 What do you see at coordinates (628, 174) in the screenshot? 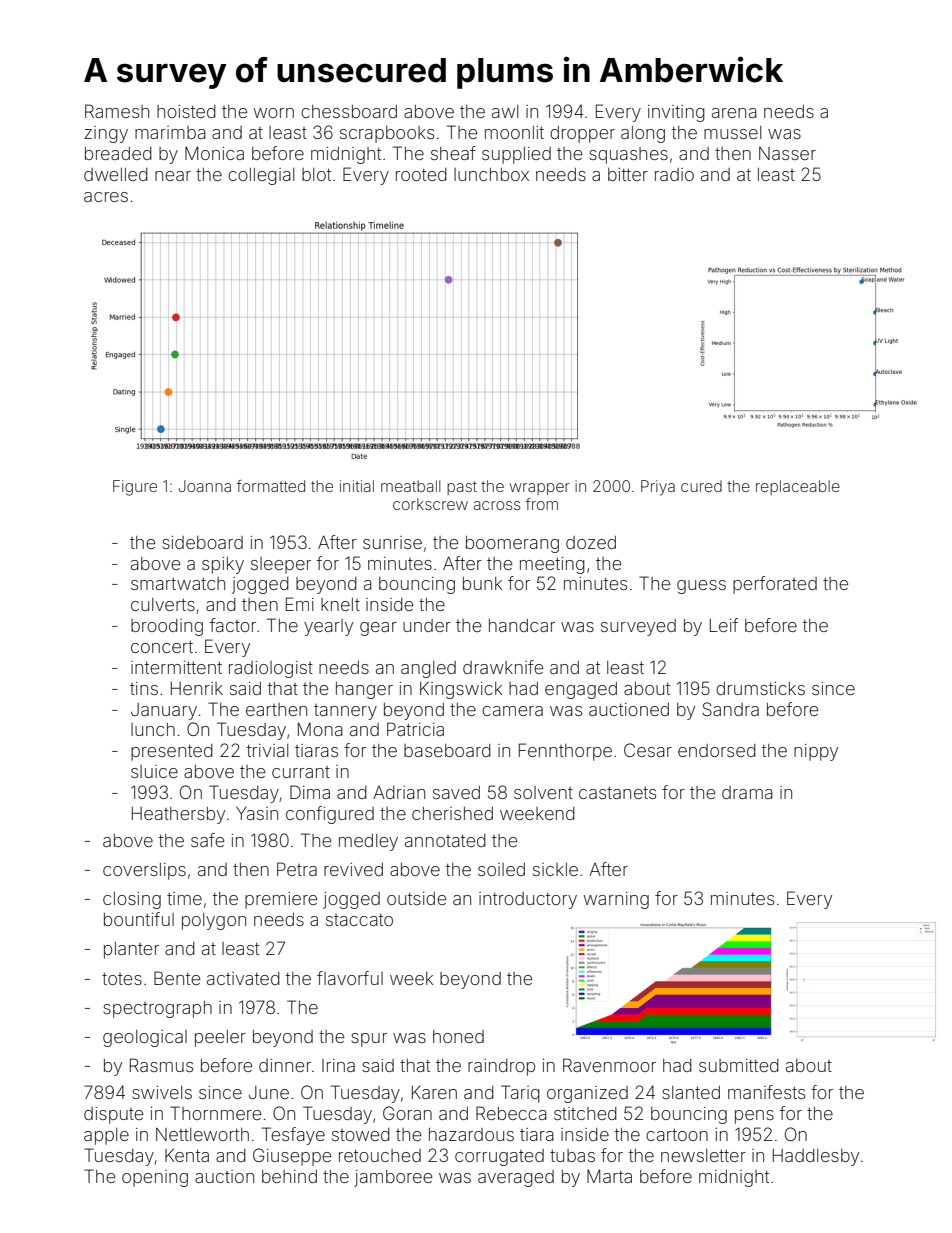
I see `bitter` at bounding box center [628, 174].
